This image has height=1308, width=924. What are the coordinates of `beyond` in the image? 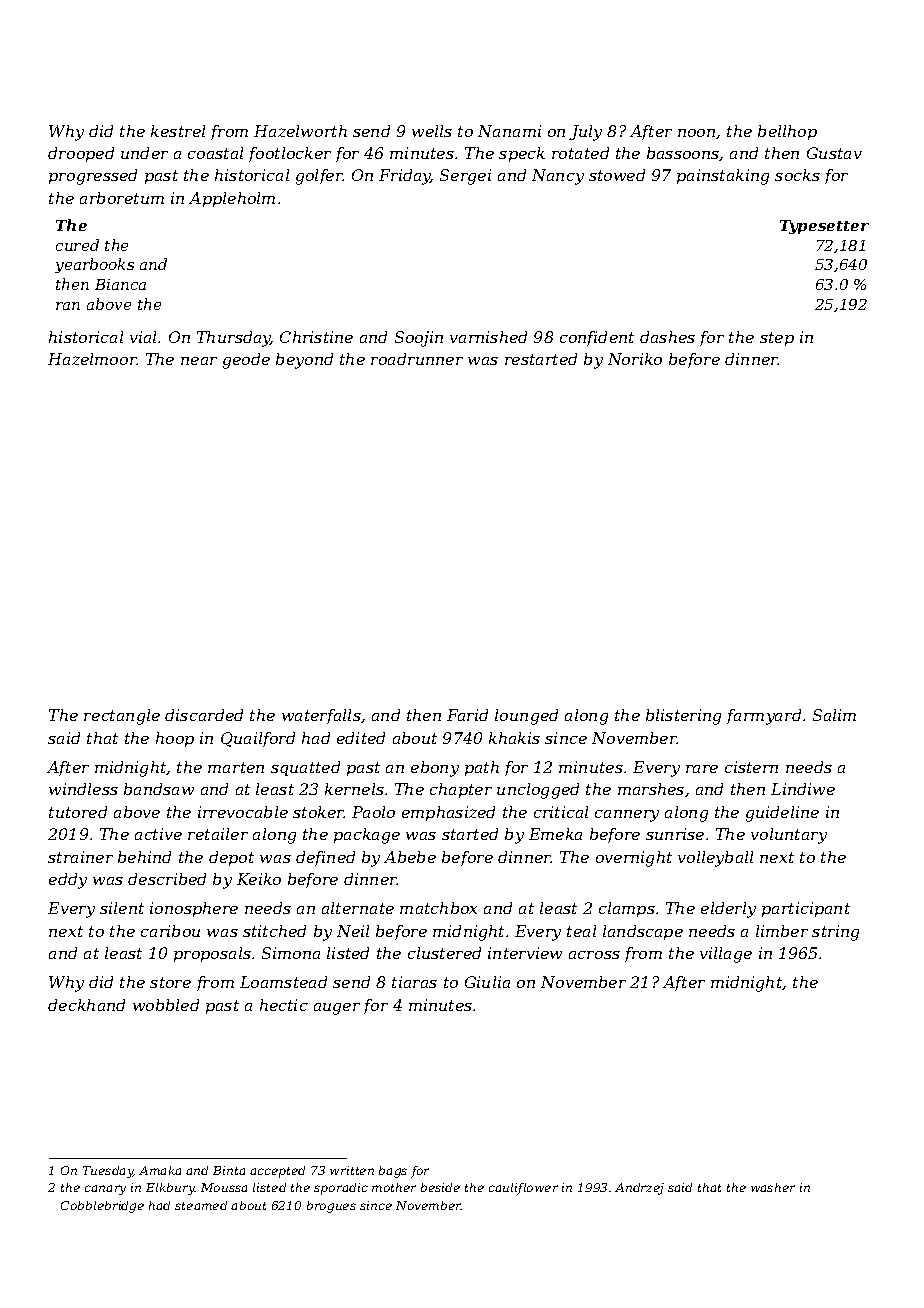 It's located at (304, 361).
